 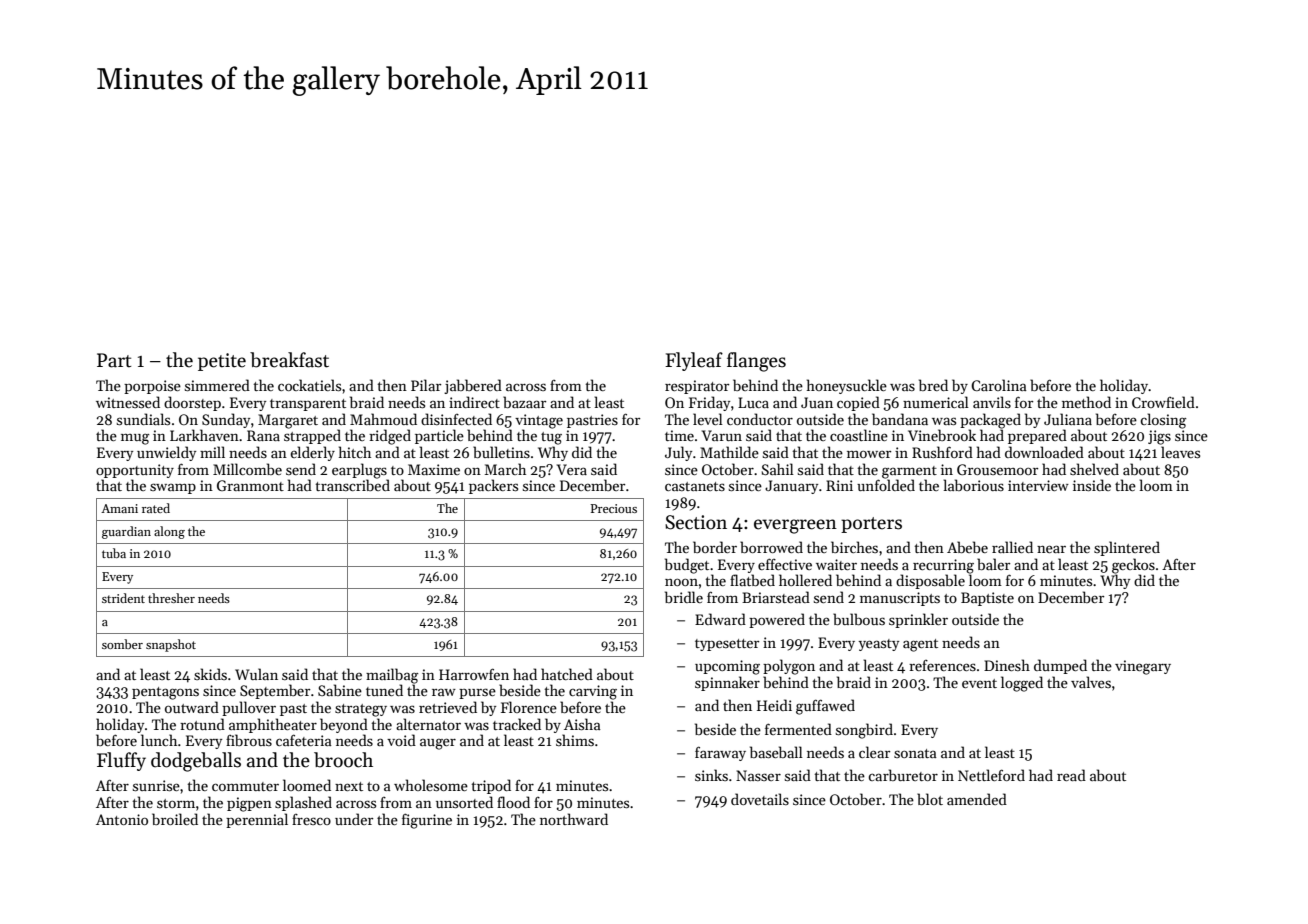 I want to click on simmered, so click(x=217, y=385).
